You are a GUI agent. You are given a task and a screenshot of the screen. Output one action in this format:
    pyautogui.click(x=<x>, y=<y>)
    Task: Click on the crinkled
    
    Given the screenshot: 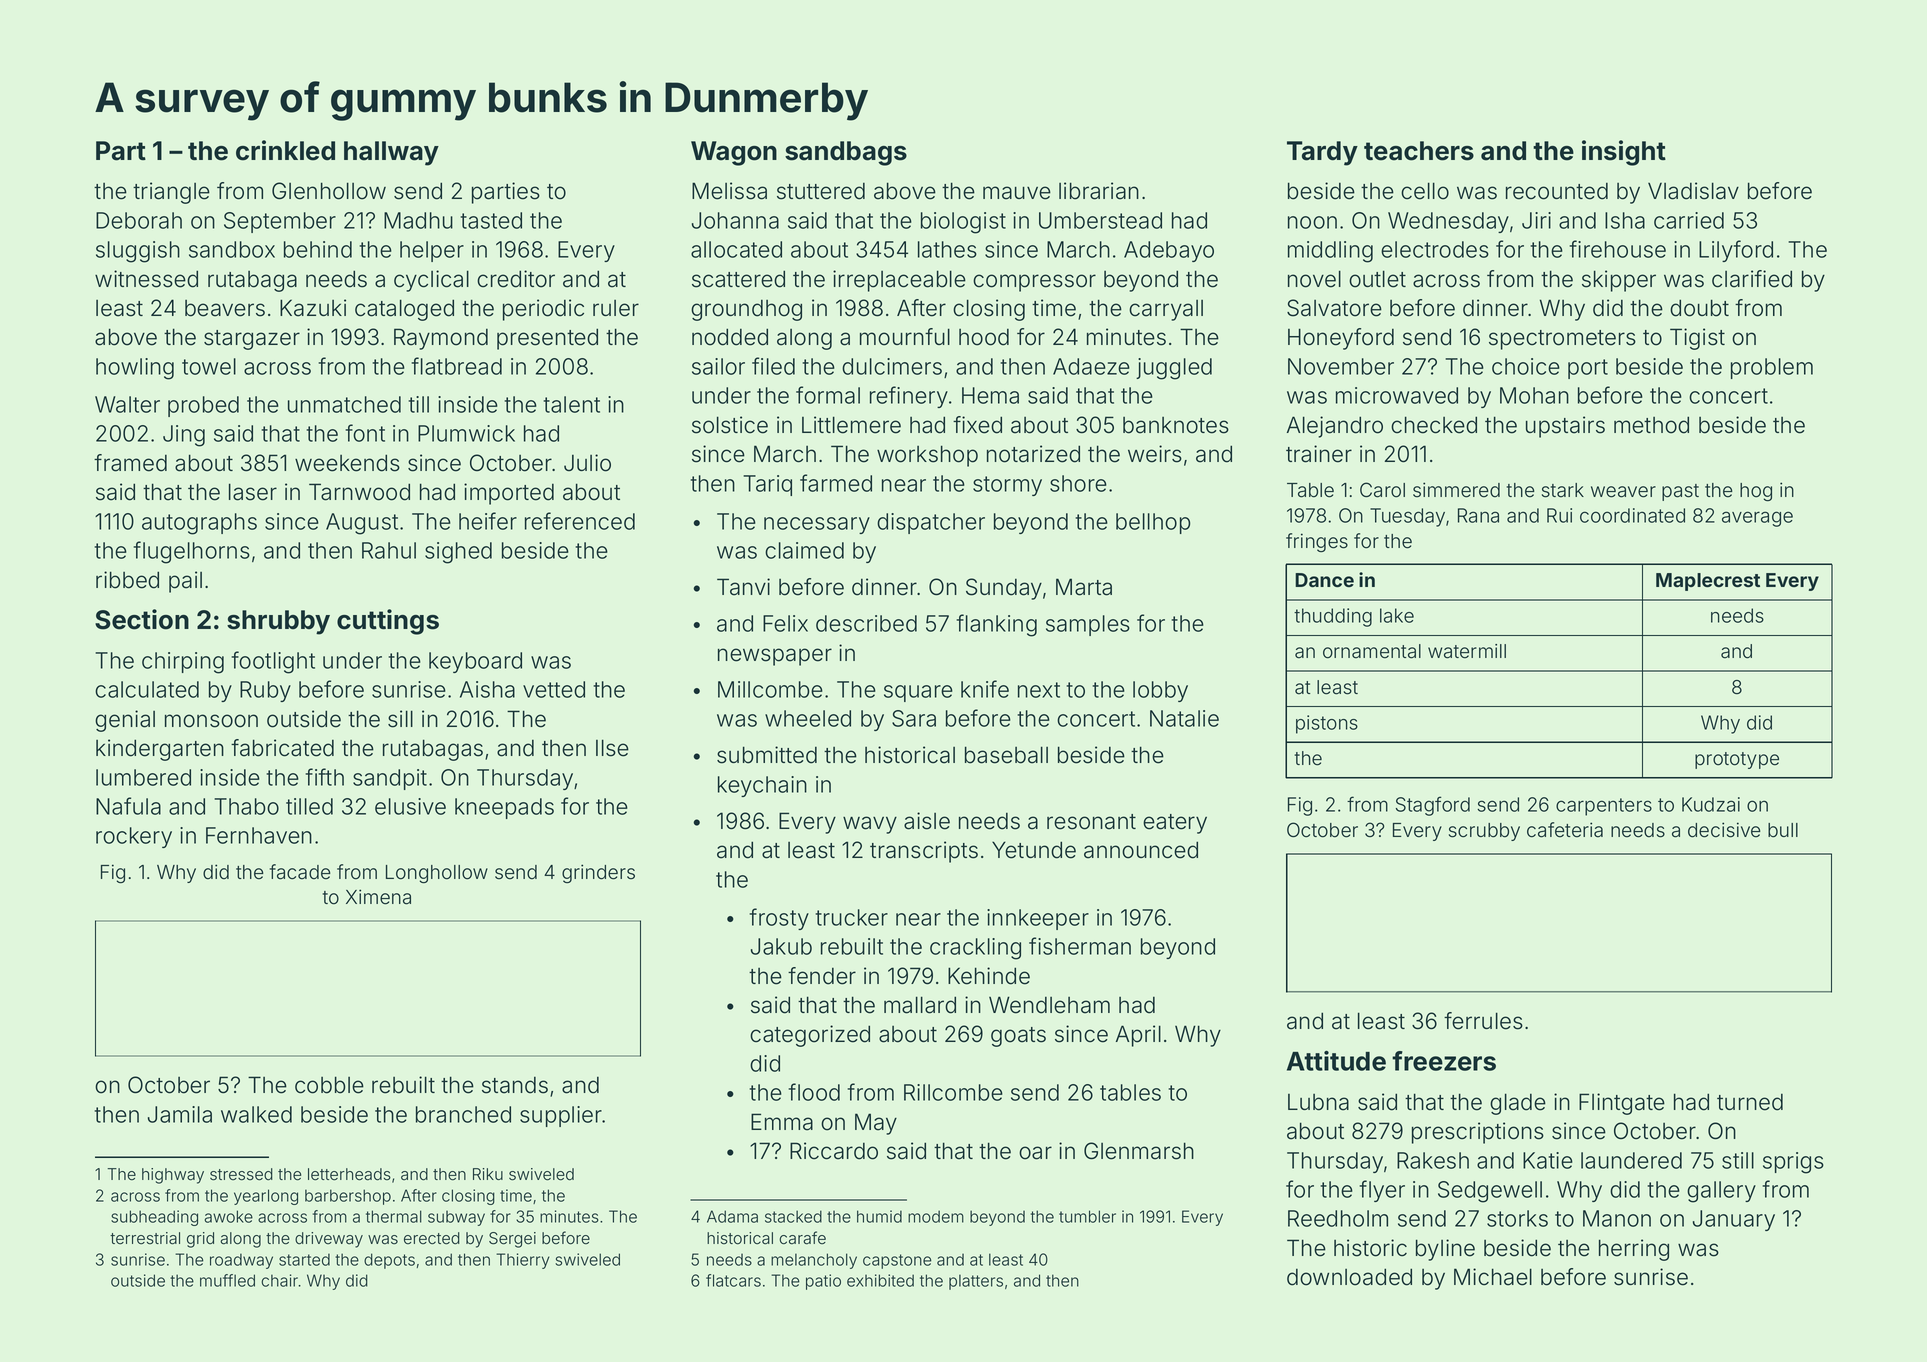 What is the action you would take?
    pyautogui.click(x=285, y=150)
